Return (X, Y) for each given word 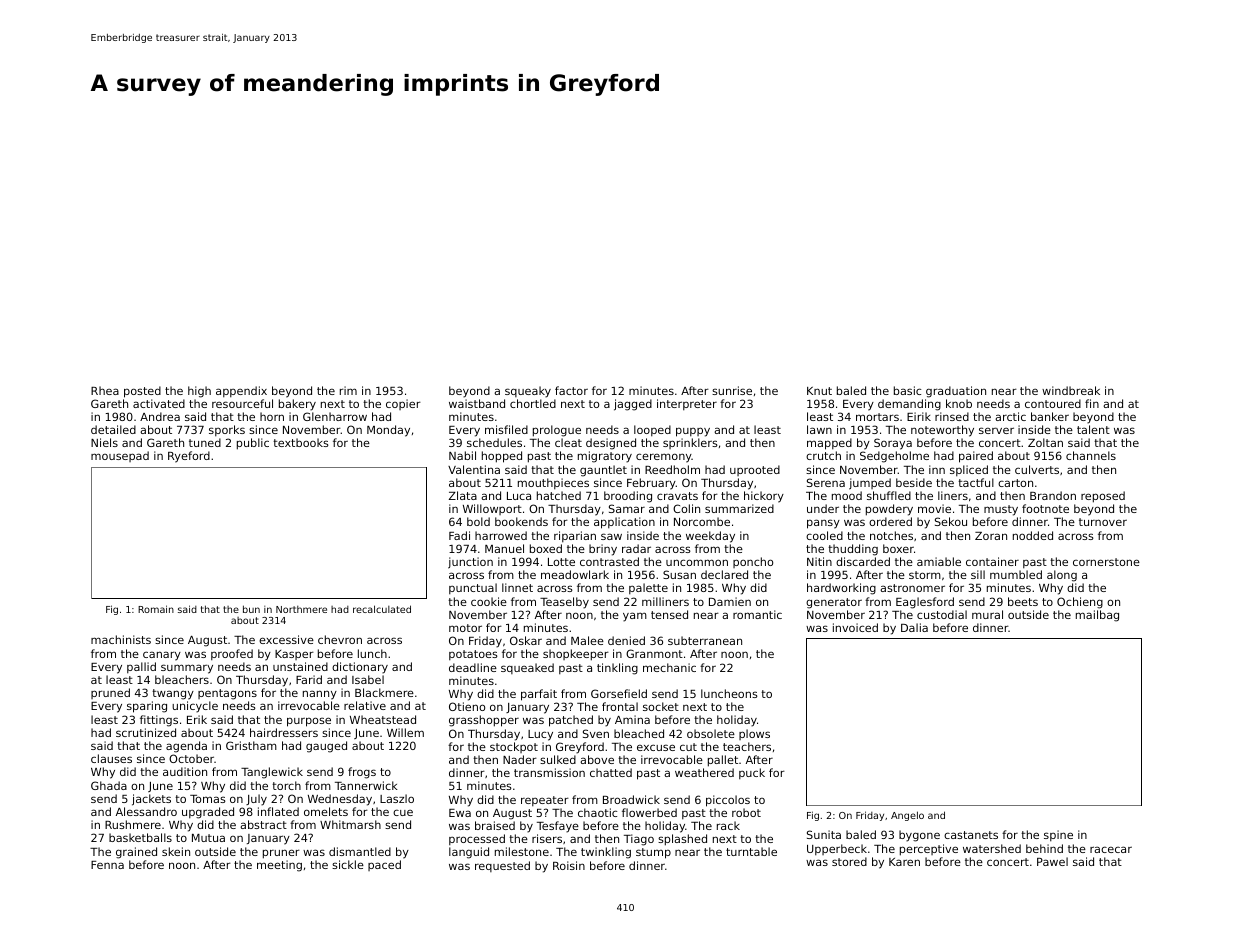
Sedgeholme (894, 457)
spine (1058, 835)
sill (978, 574)
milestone (522, 851)
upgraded (208, 813)
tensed (669, 614)
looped (652, 430)
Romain (156, 609)
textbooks (301, 442)
